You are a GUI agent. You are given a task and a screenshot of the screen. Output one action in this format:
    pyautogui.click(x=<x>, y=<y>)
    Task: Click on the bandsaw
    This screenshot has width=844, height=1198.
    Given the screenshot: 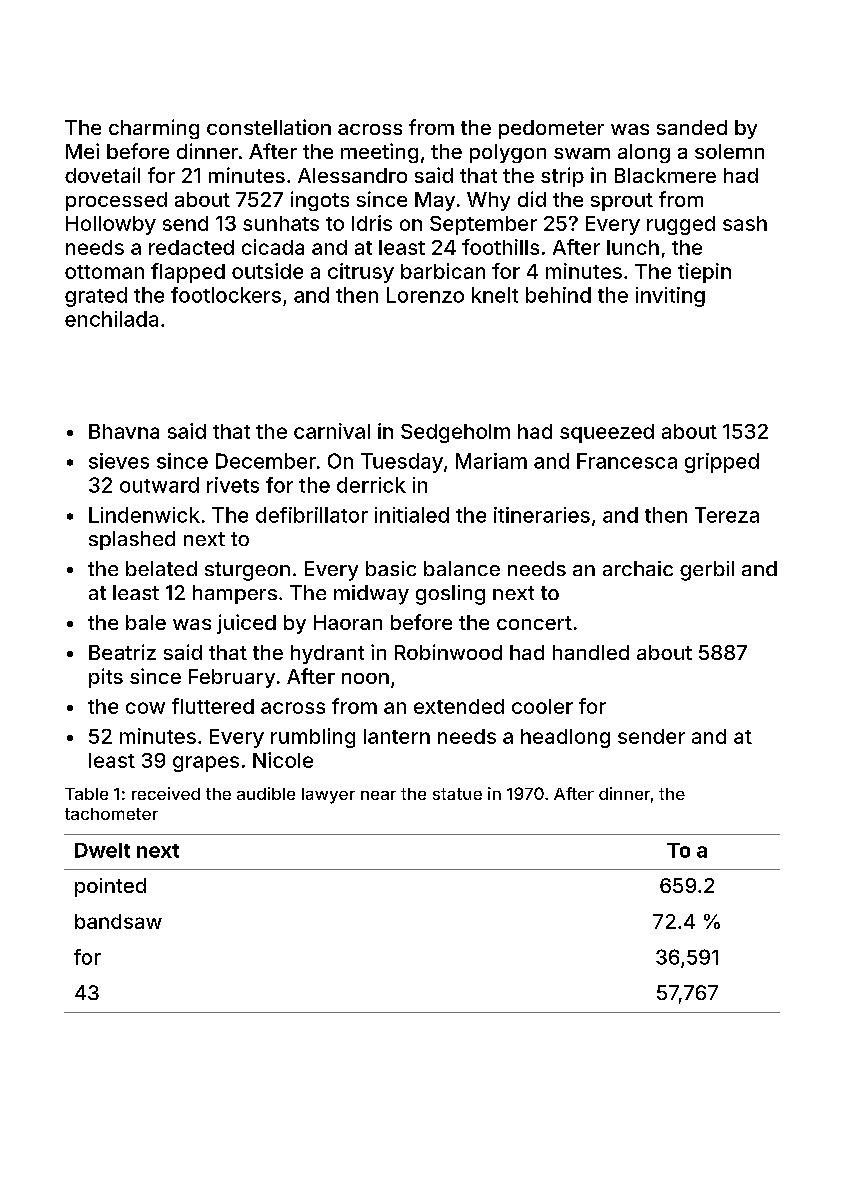 What is the action you would take?
    pyautogui.click(x=118, y=921)
